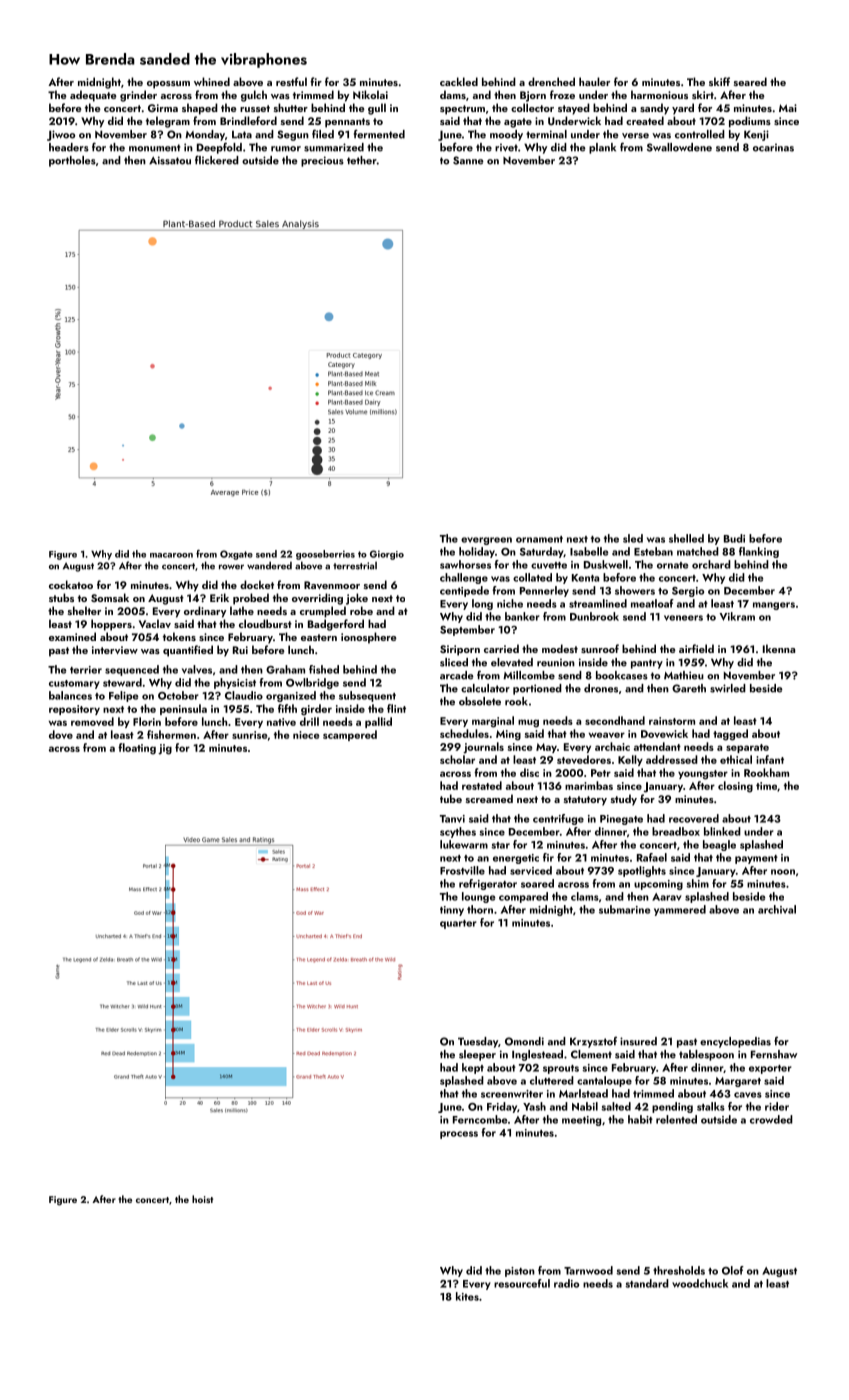  What do you see at coordinates (520, 1272) in the screenshot?
I see `piston` at bounding box center [520, 1272].
